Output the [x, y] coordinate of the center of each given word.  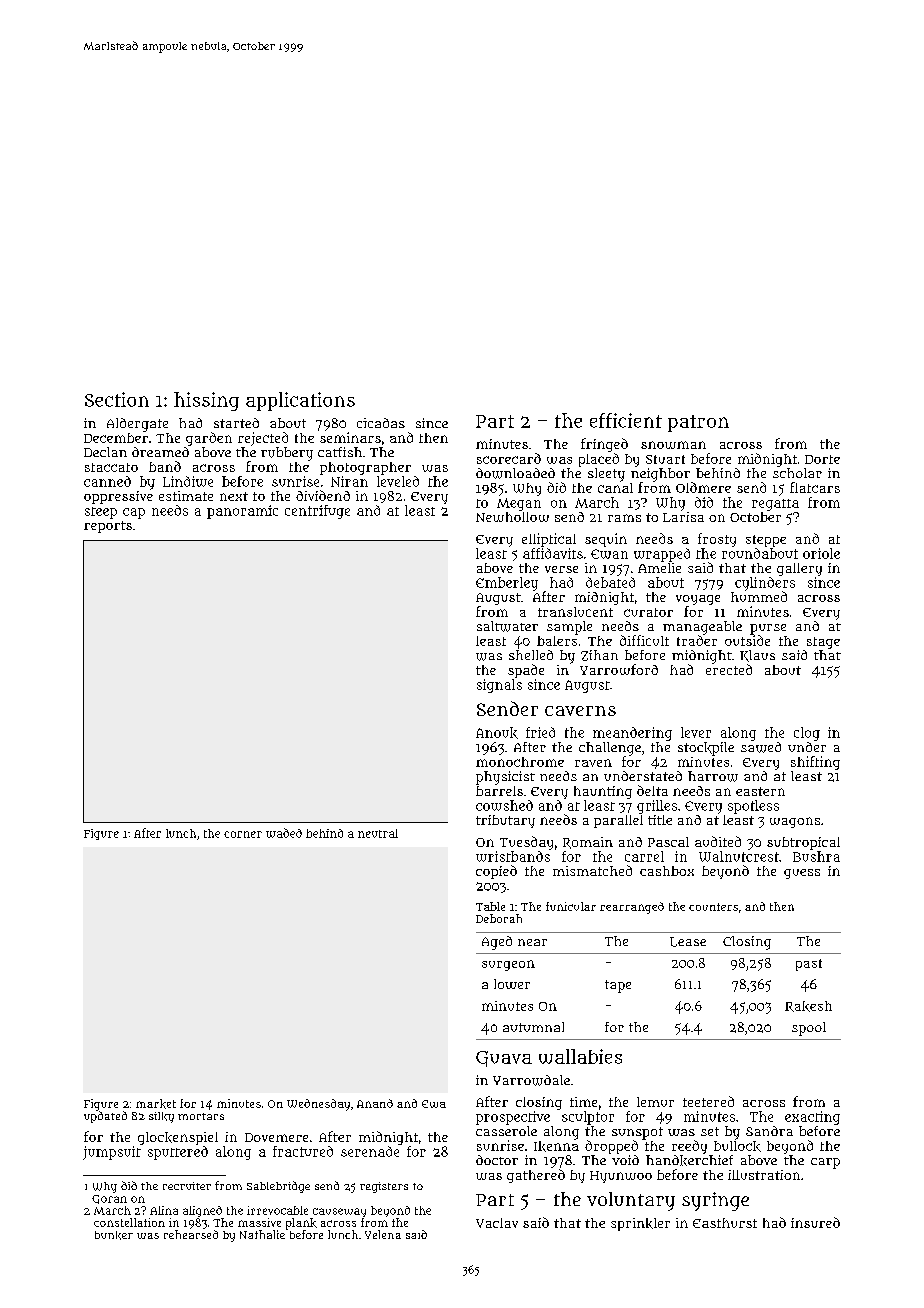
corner [243, 834]
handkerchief [689, 1160]
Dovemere [276, 1137]
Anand [375, 1103]
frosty [717, 540]
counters [713, 907]
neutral [378, 833]
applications [300, 401]
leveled [398, 481]
